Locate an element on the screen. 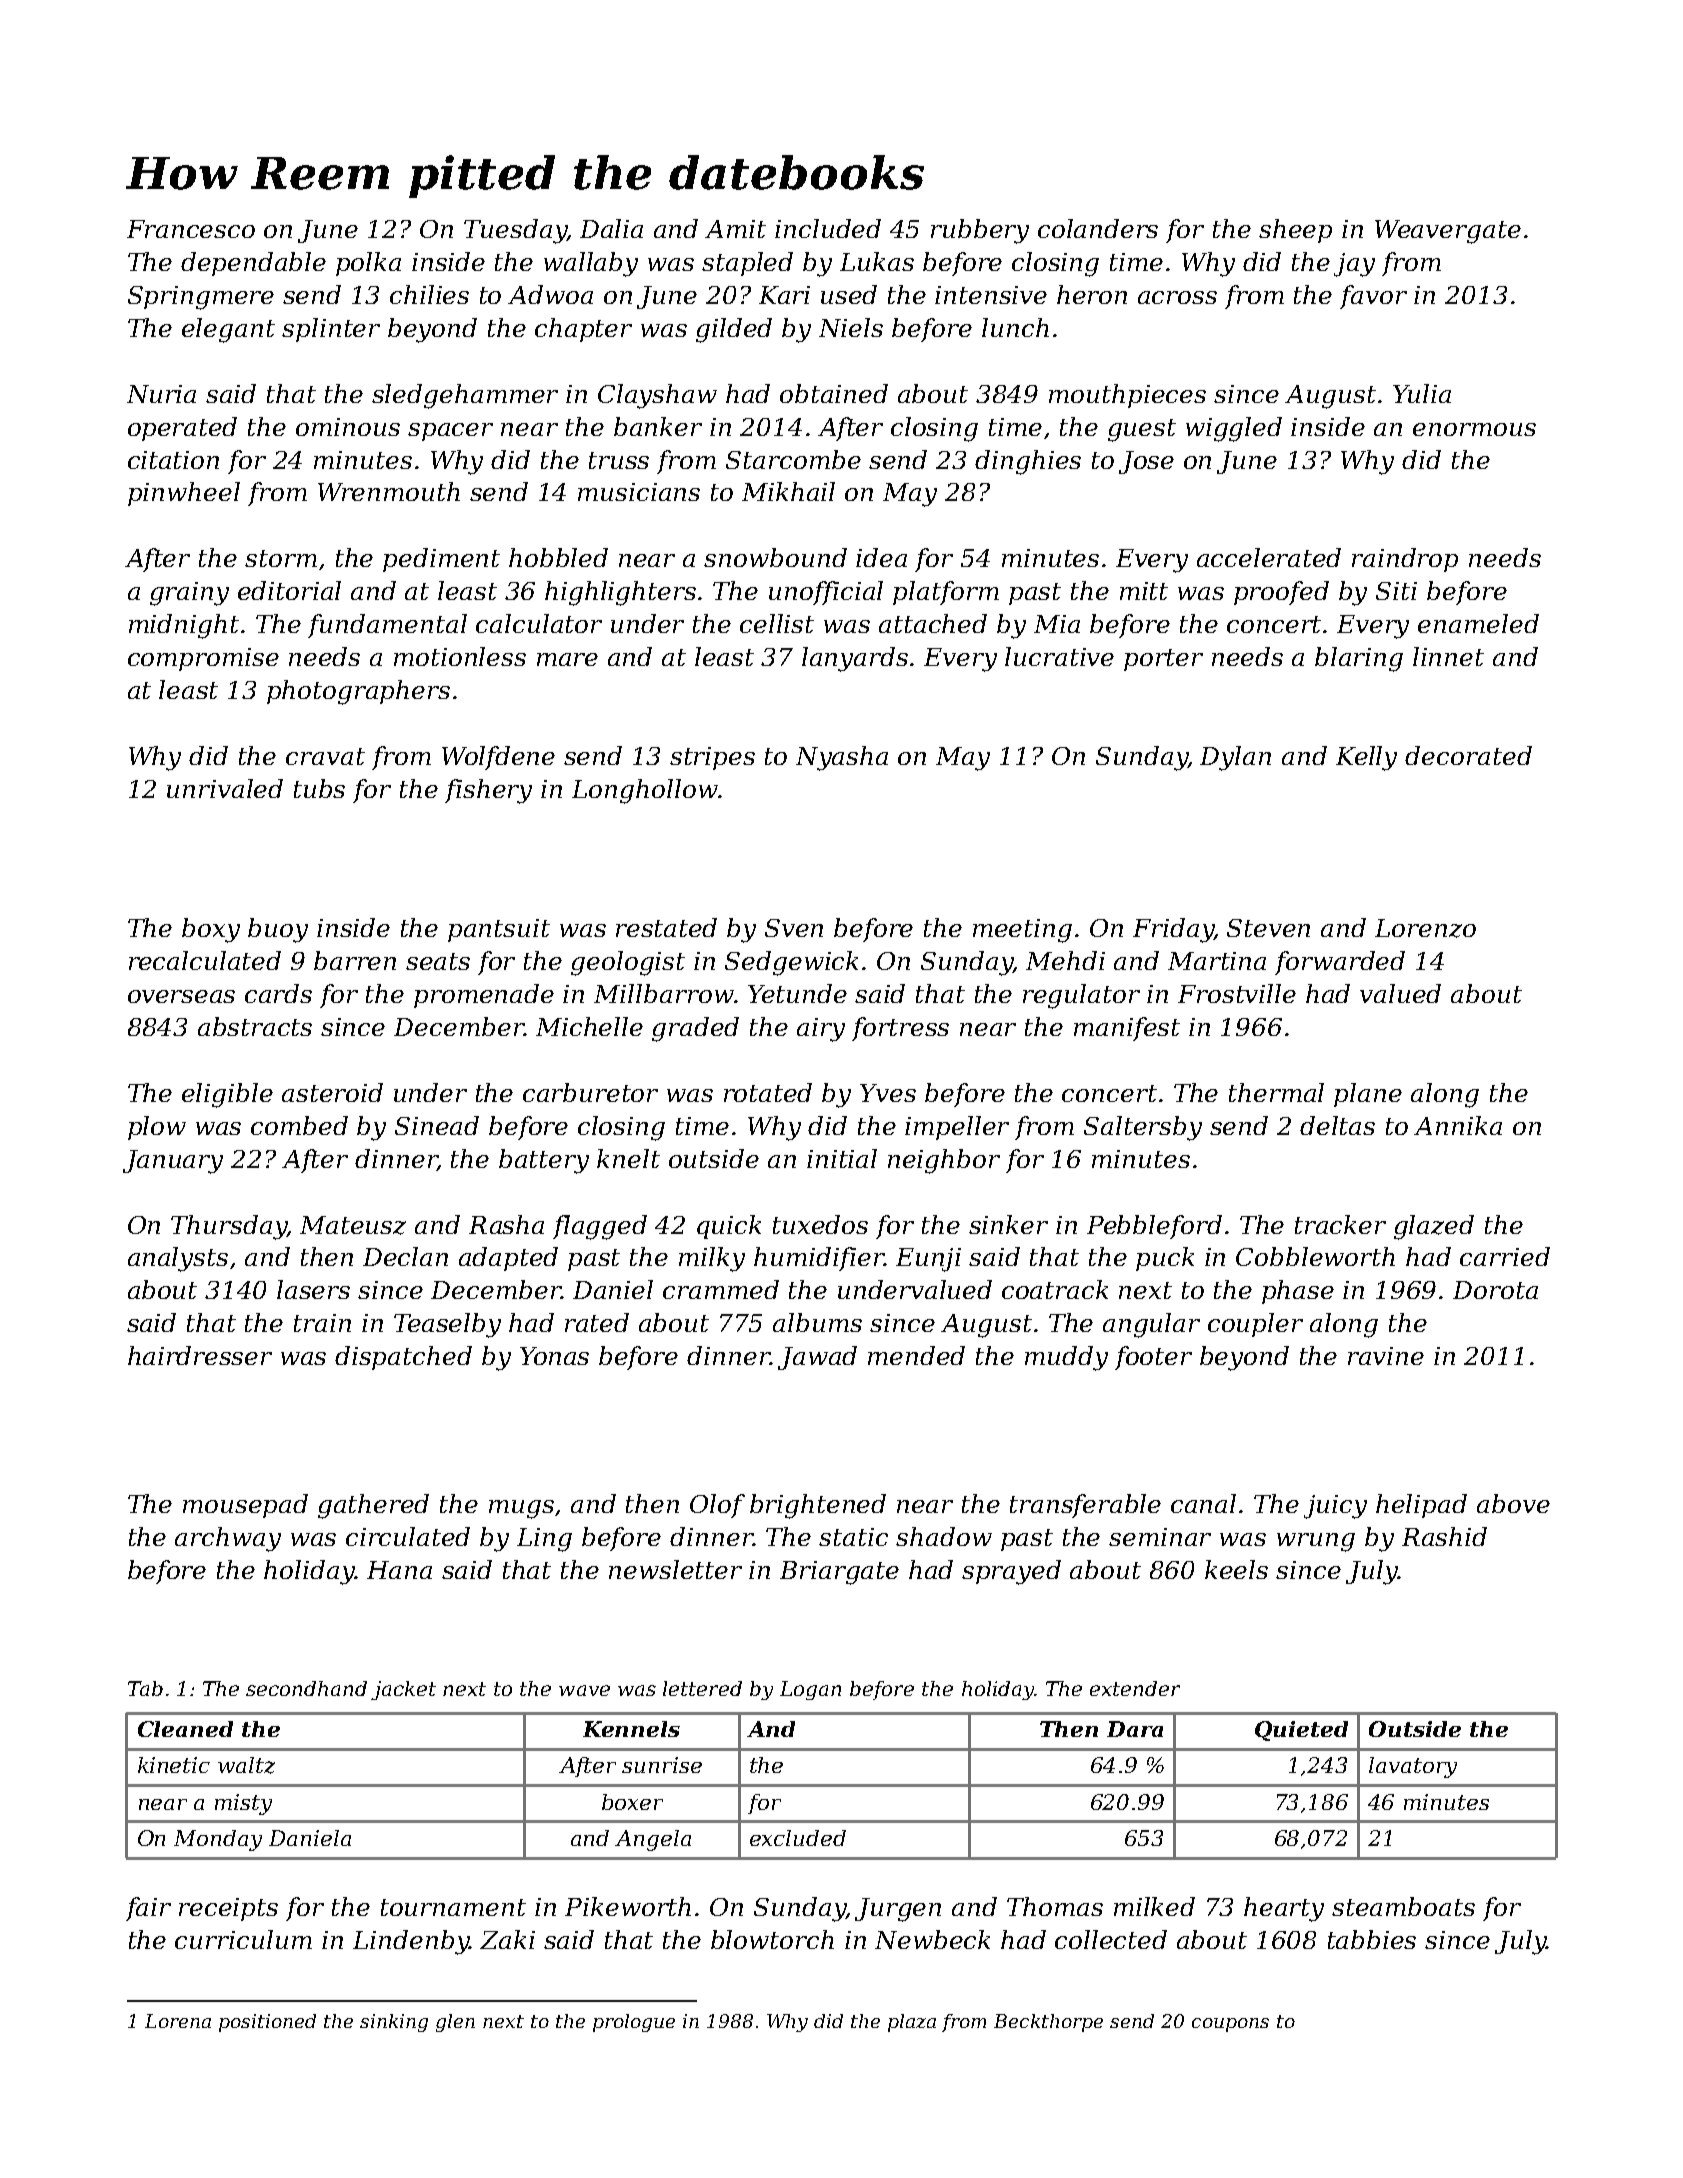  Dylan is located at coordinates (1235, 758).
